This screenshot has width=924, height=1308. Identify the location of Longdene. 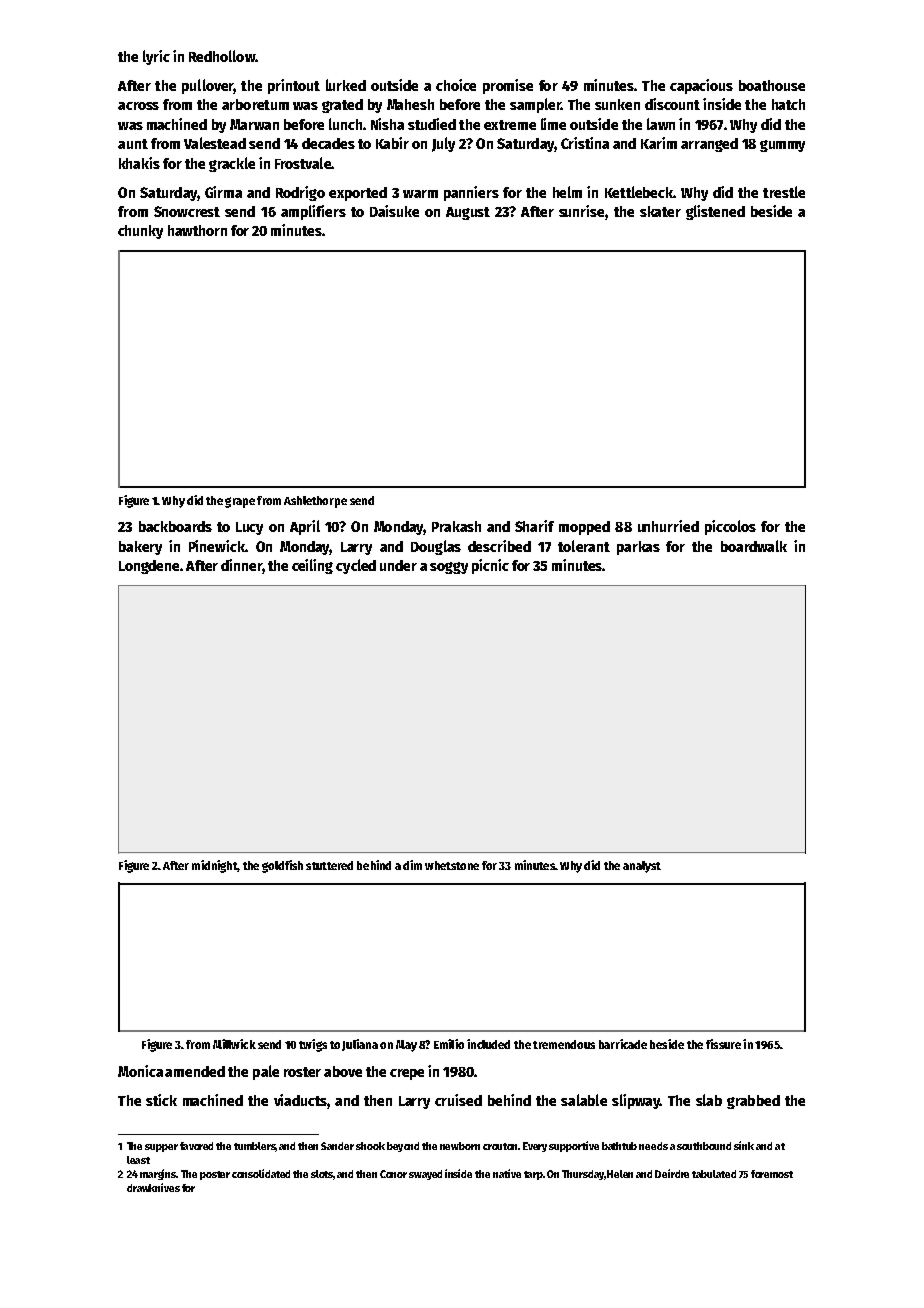
(149, 567).
